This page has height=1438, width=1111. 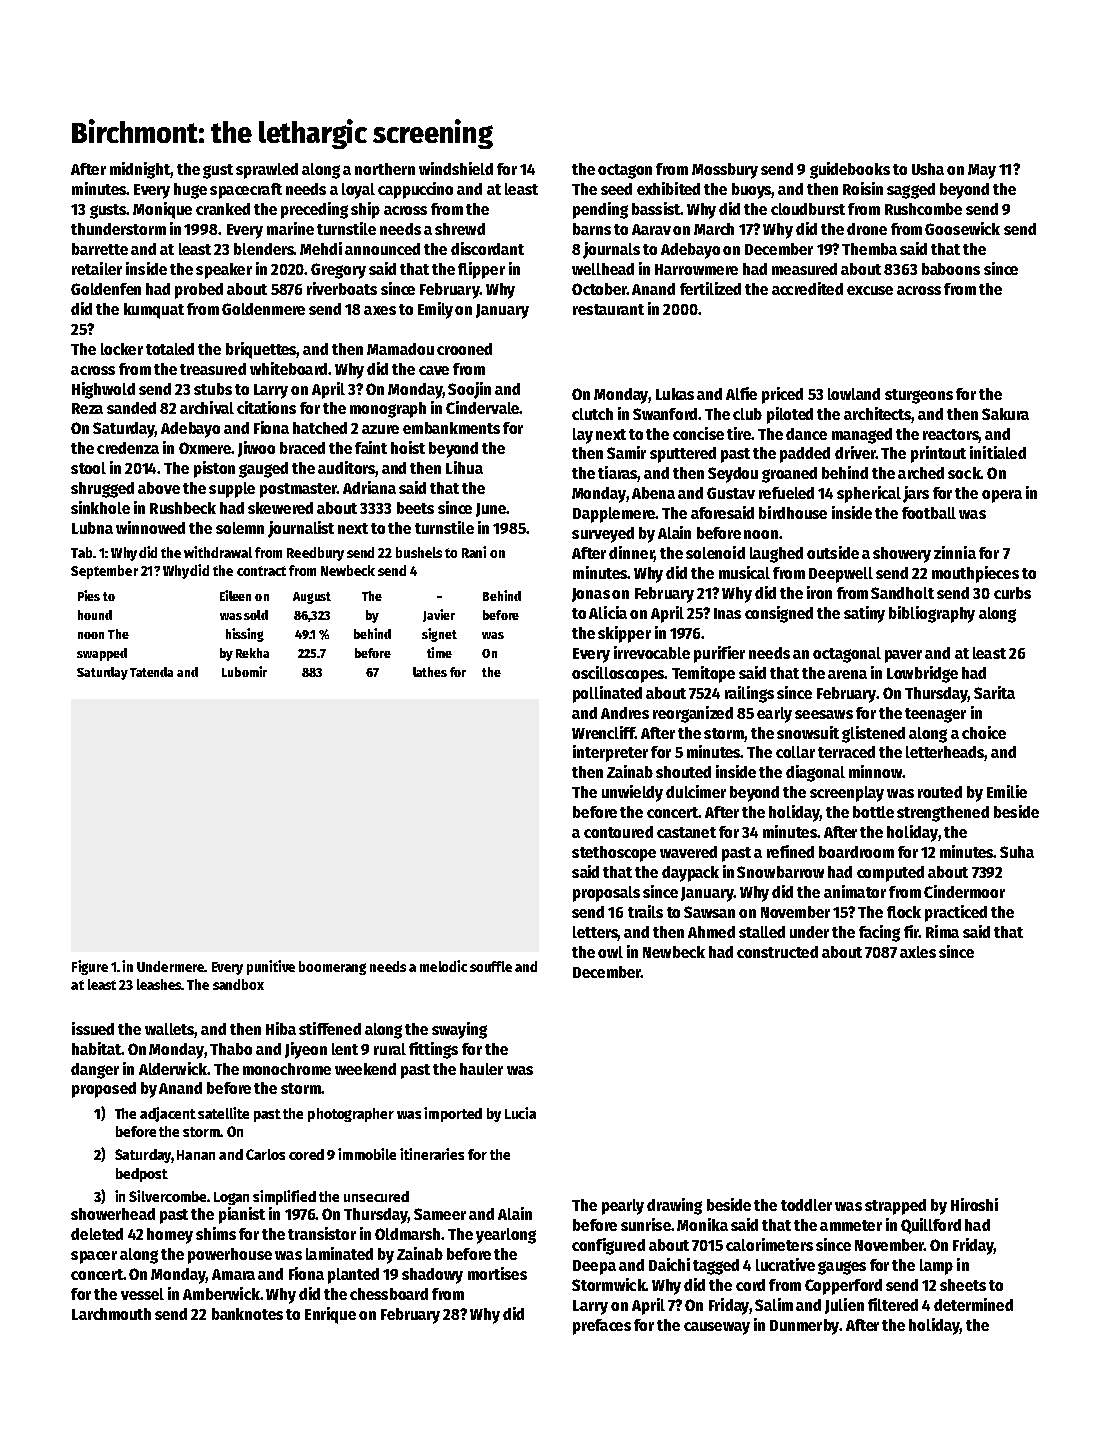 What do you see at coordinates (474, 552) in the page?
I see `Rani` at bounding box center [474, 552].
